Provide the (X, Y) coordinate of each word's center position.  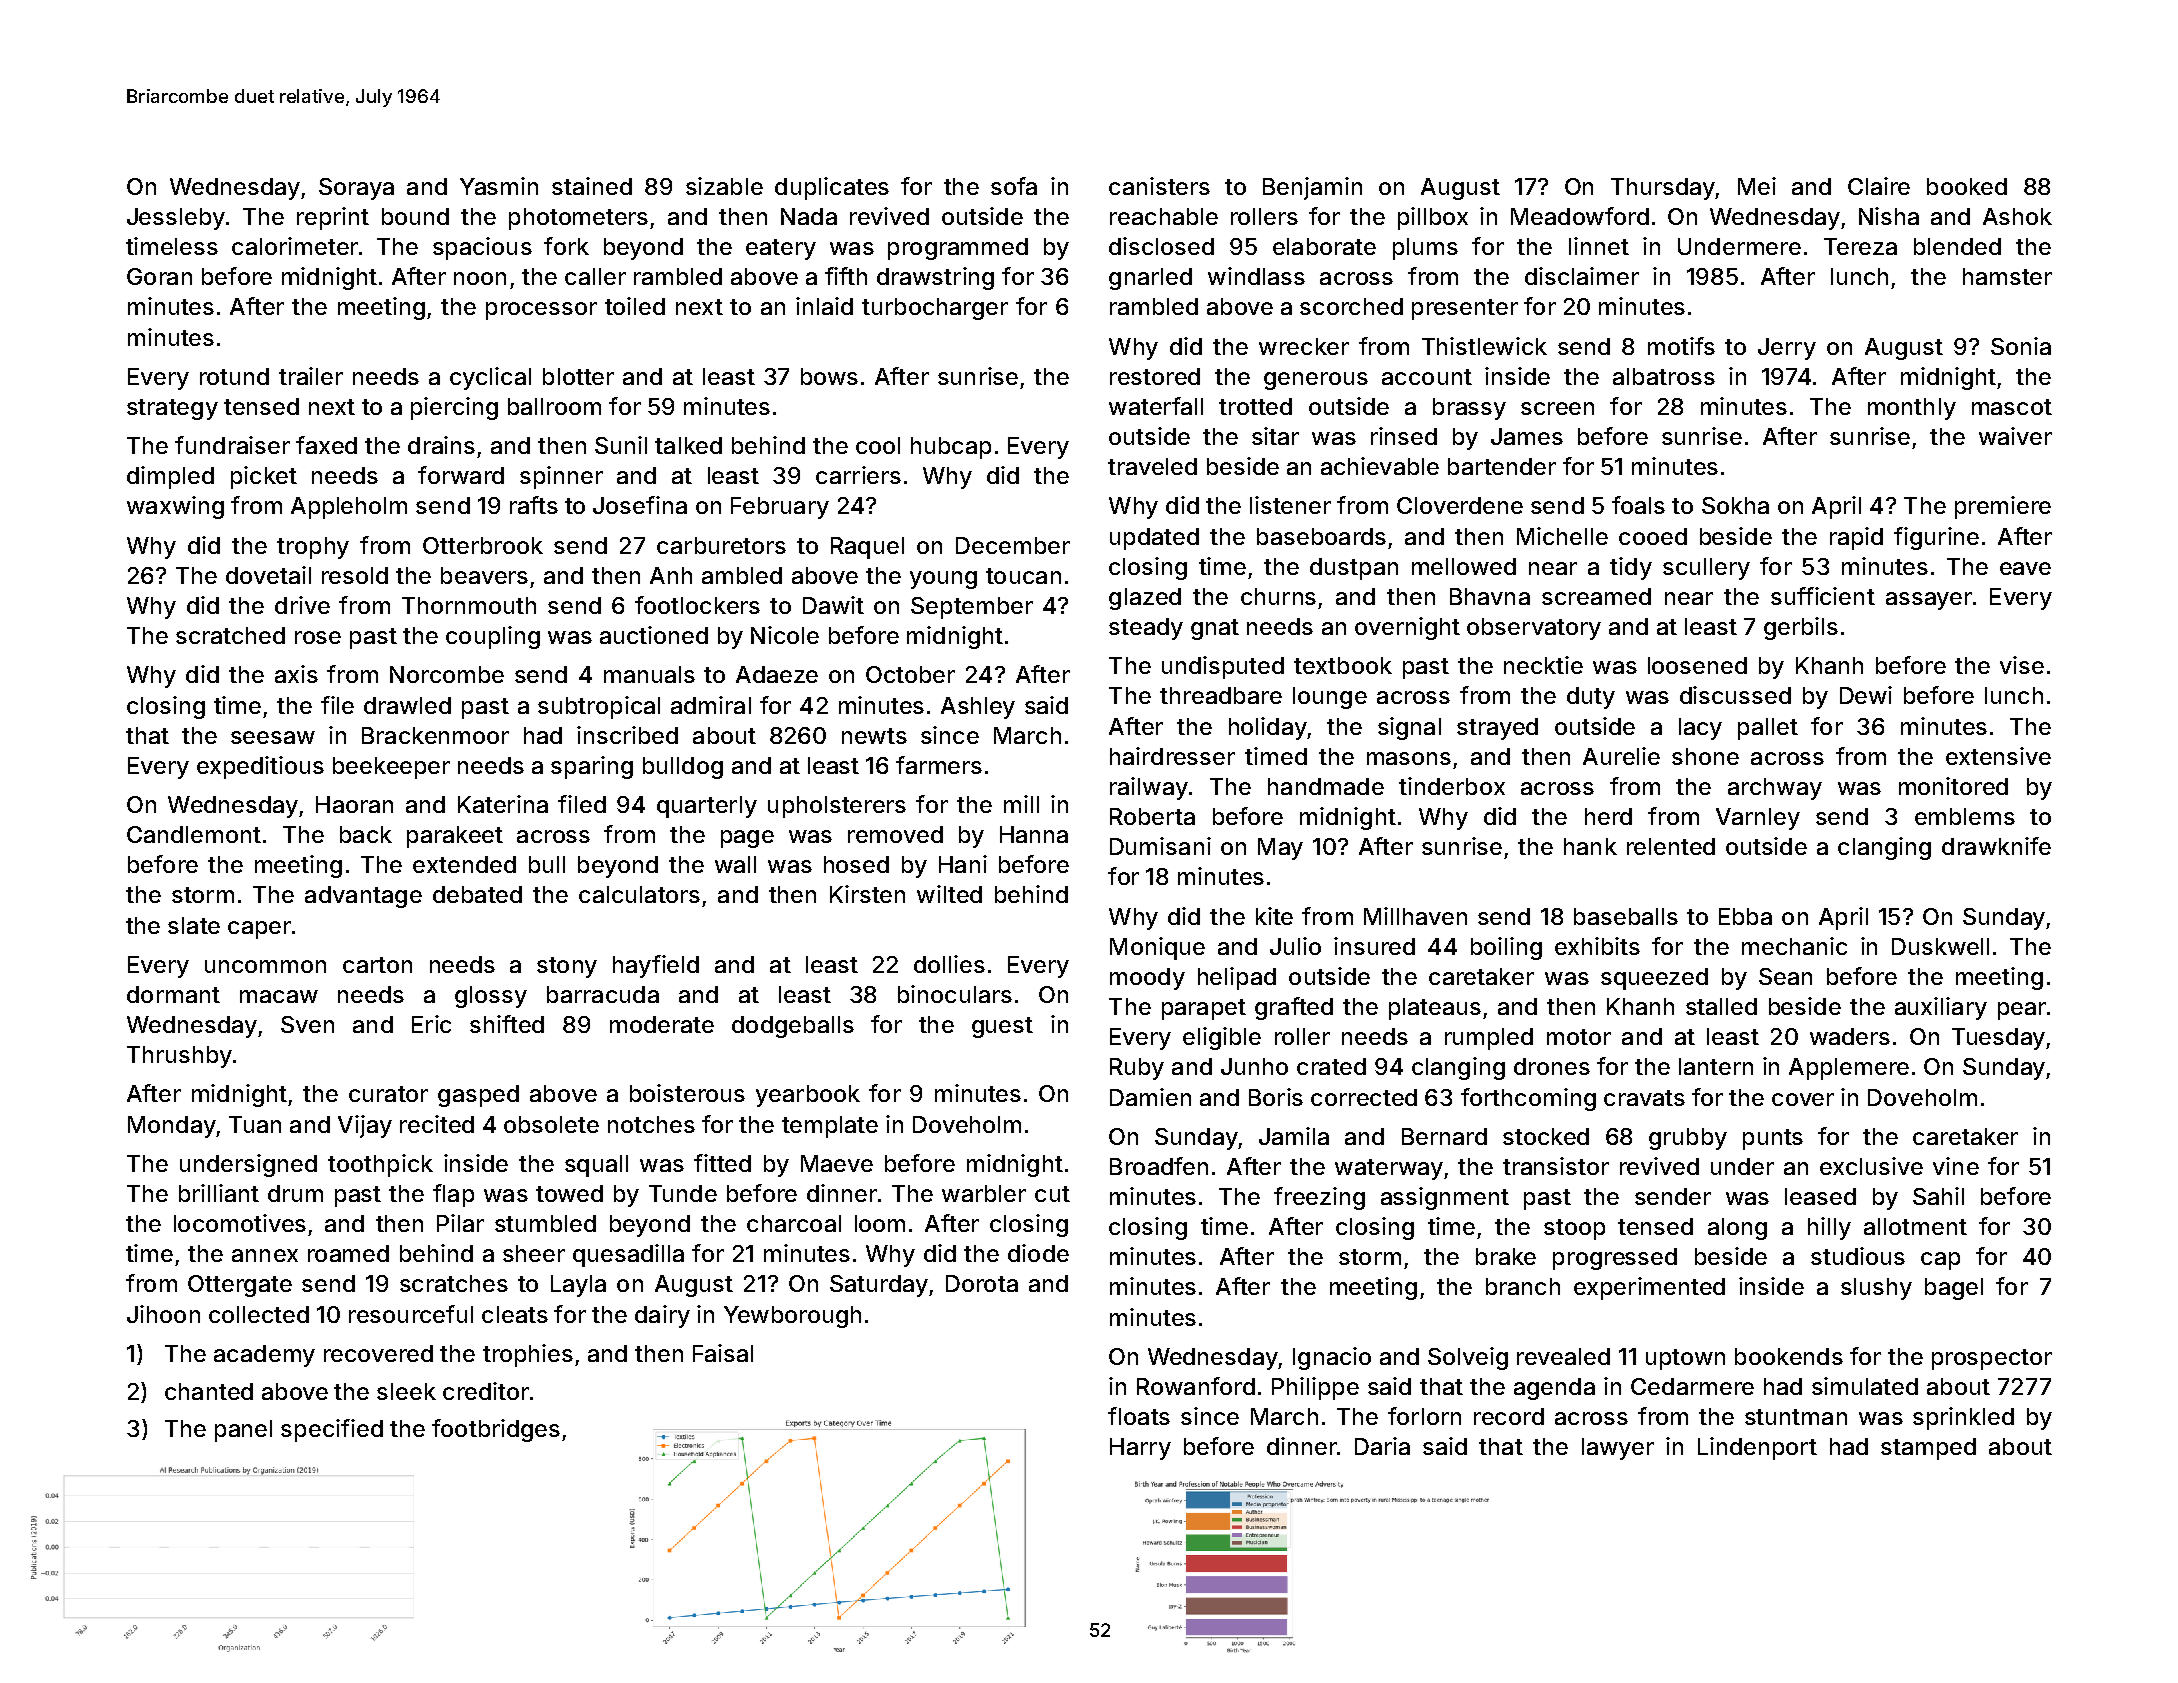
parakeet (455, 837)
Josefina (640, 505)
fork (566, 246)
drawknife (1996, 846)
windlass (1256, 276)
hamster (2007, 276)
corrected (1364, 1097)
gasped (478, 1096)
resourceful (411, 1314)
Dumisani (1160, 846)
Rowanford (1196, 1386)
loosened (1697, 665)
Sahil (1938, 1196)
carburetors (721, 545)
